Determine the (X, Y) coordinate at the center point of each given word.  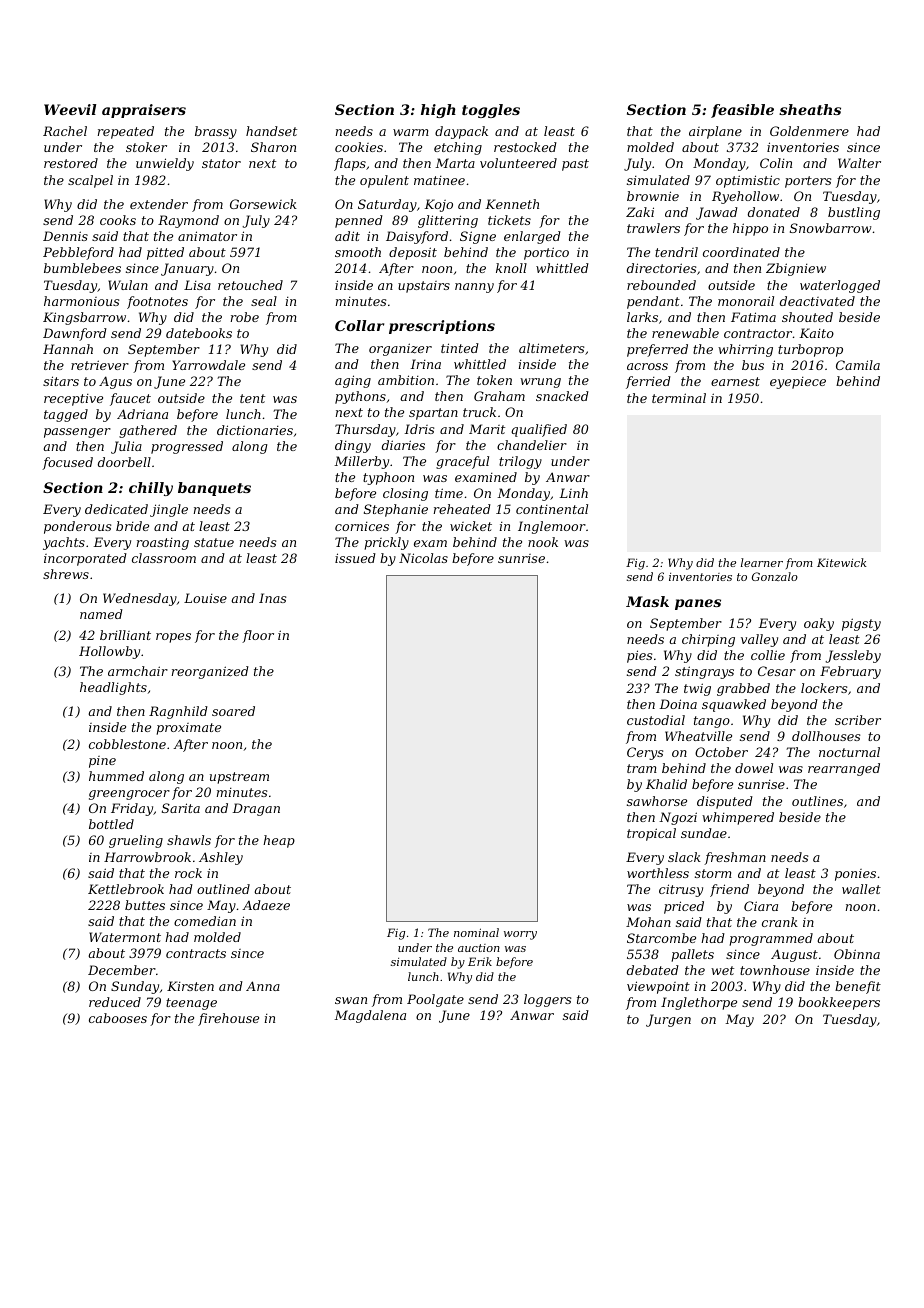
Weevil (70, 109)
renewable (685, 333)
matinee (439, 180)
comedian (205, 921)
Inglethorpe (699, 1003)
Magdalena (370, 1016)
